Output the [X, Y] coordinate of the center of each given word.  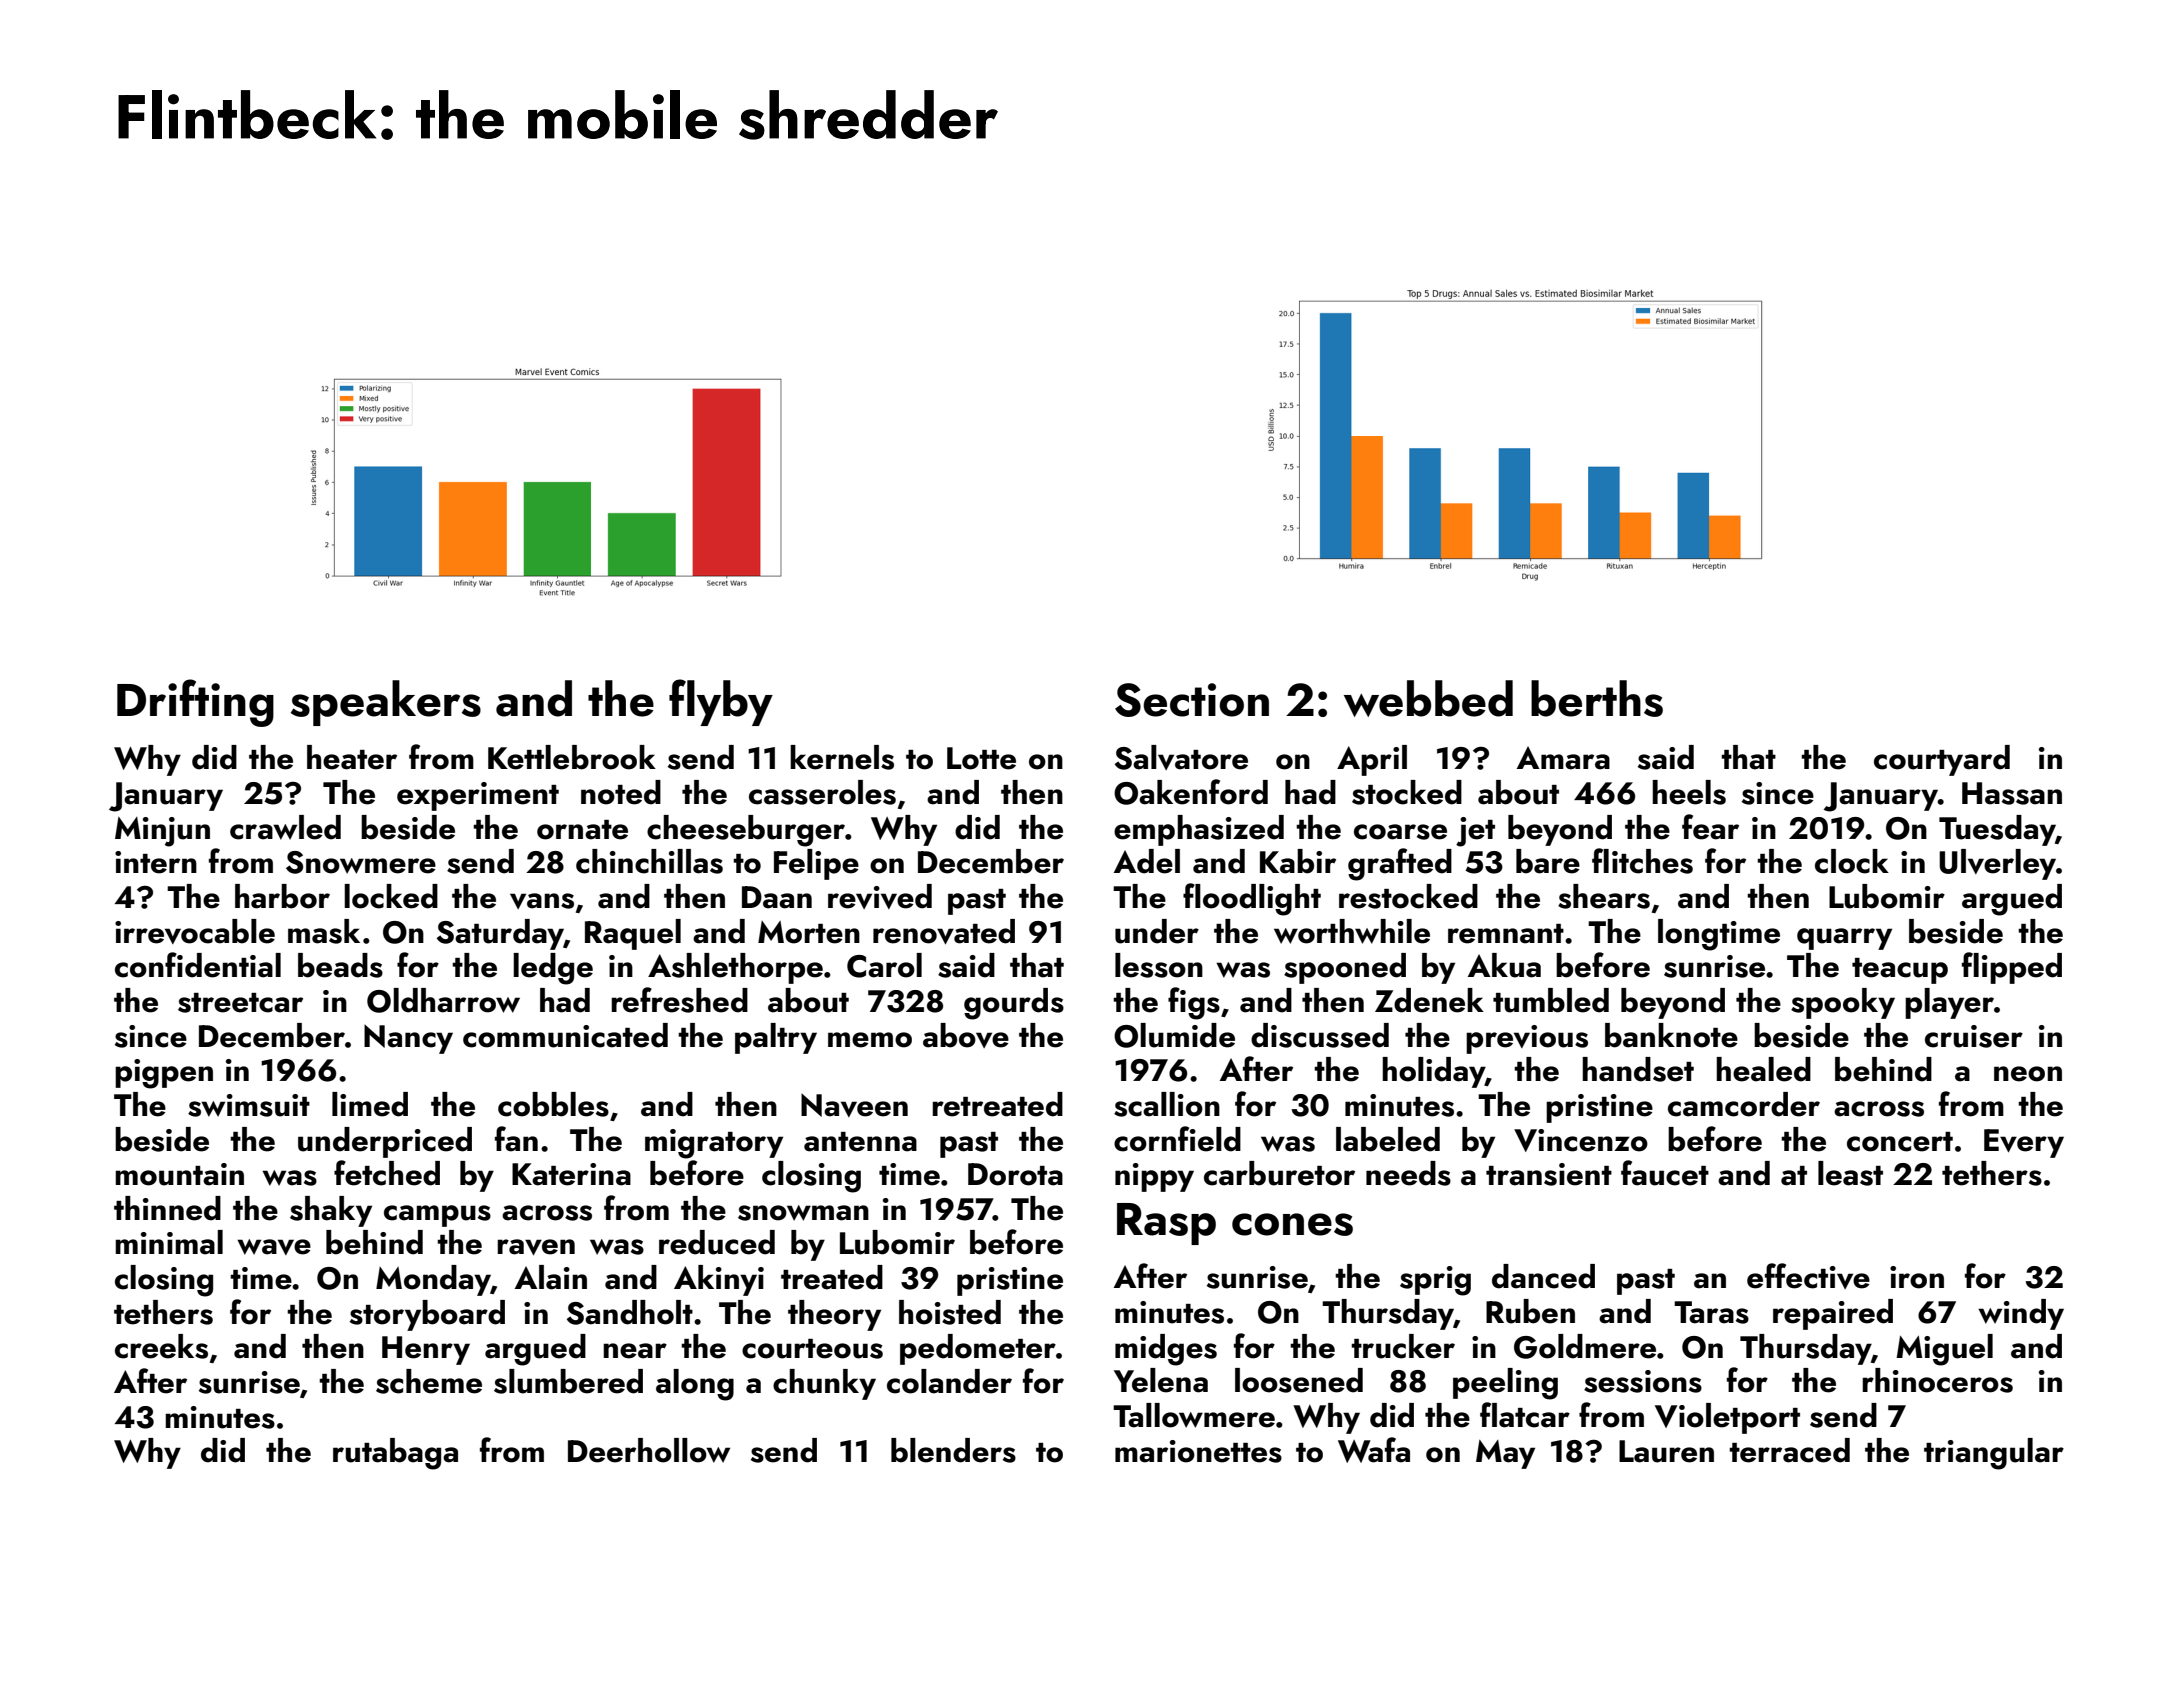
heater [352, 757]
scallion [1167, 1104]
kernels [842, 757]
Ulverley [1997, 864]
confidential [198, 965]
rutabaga [395, 1454]
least [1850, 1173]
